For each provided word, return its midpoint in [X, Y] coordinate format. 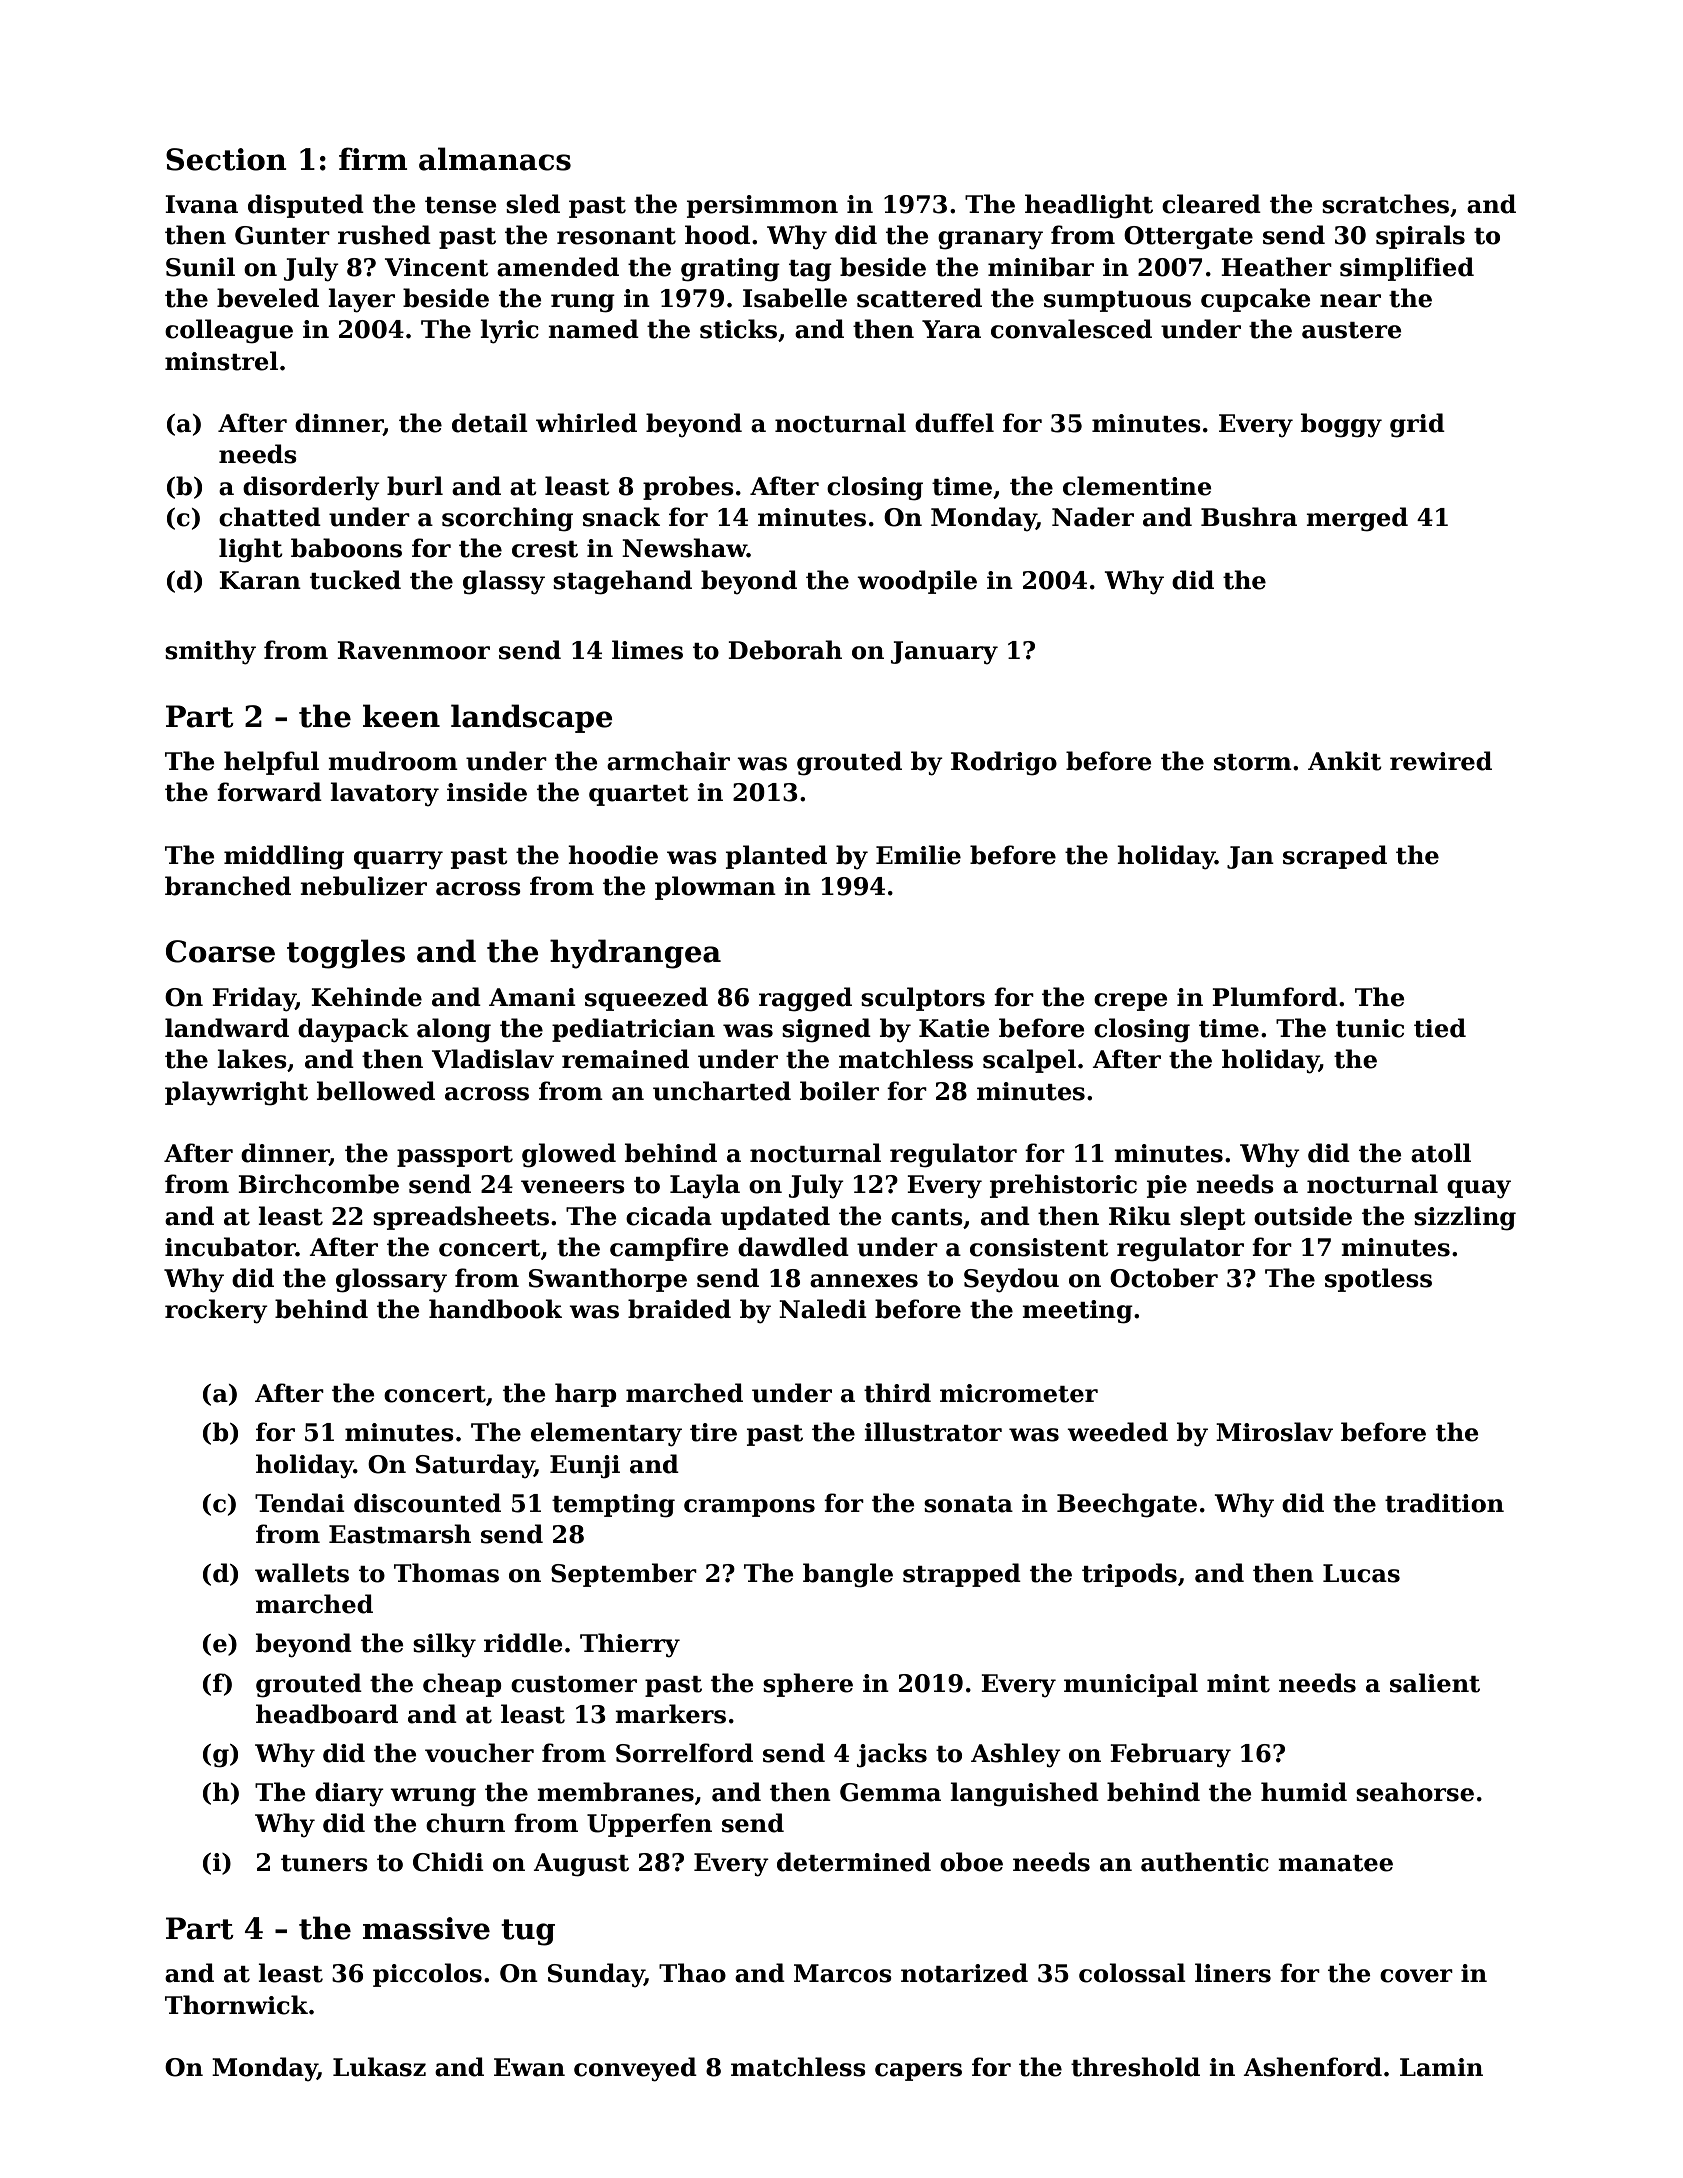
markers [670, 1714]
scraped [1335, 857]
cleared [1211, 204]
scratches [1385, 204]
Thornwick [236, 2005]
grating [730, 270]
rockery [216, 1311]
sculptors [923, 999]
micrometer [1019, 1393]
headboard [327, 1714]
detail [490, 423]
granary [990, 240]
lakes [252, 1059]
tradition [1444, 1503]
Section [226, 159]
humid [1304, 1792]
